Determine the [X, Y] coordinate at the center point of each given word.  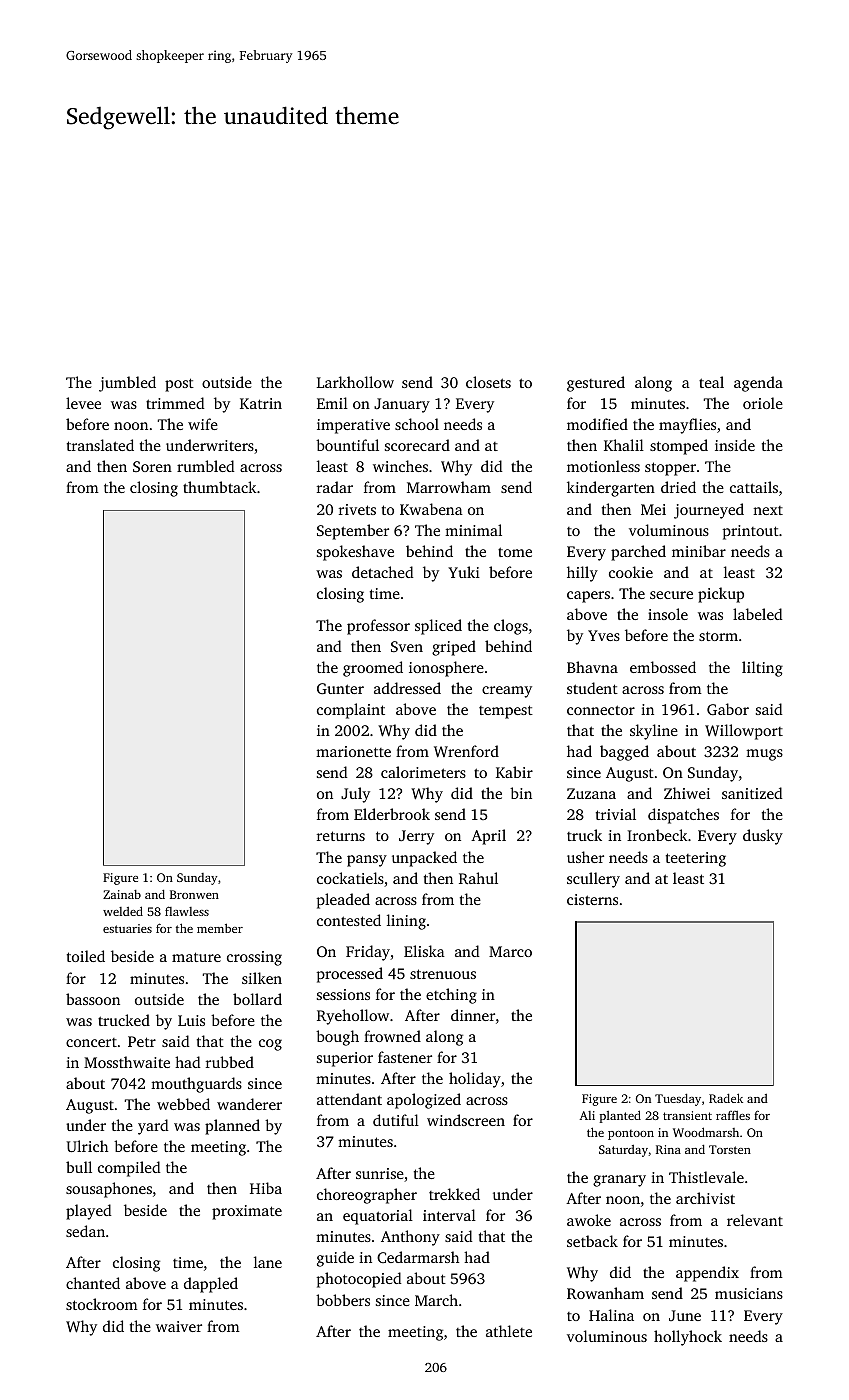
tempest [506, 712]
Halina [611, 1315]
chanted [93, 1283]
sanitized [752, 793]
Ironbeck [657, 835]
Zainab [122, 894]
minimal [473, 530]
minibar [699, 551]
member [220, 928]
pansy [367, 861]
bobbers [343, 1300]
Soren [152, 466]
